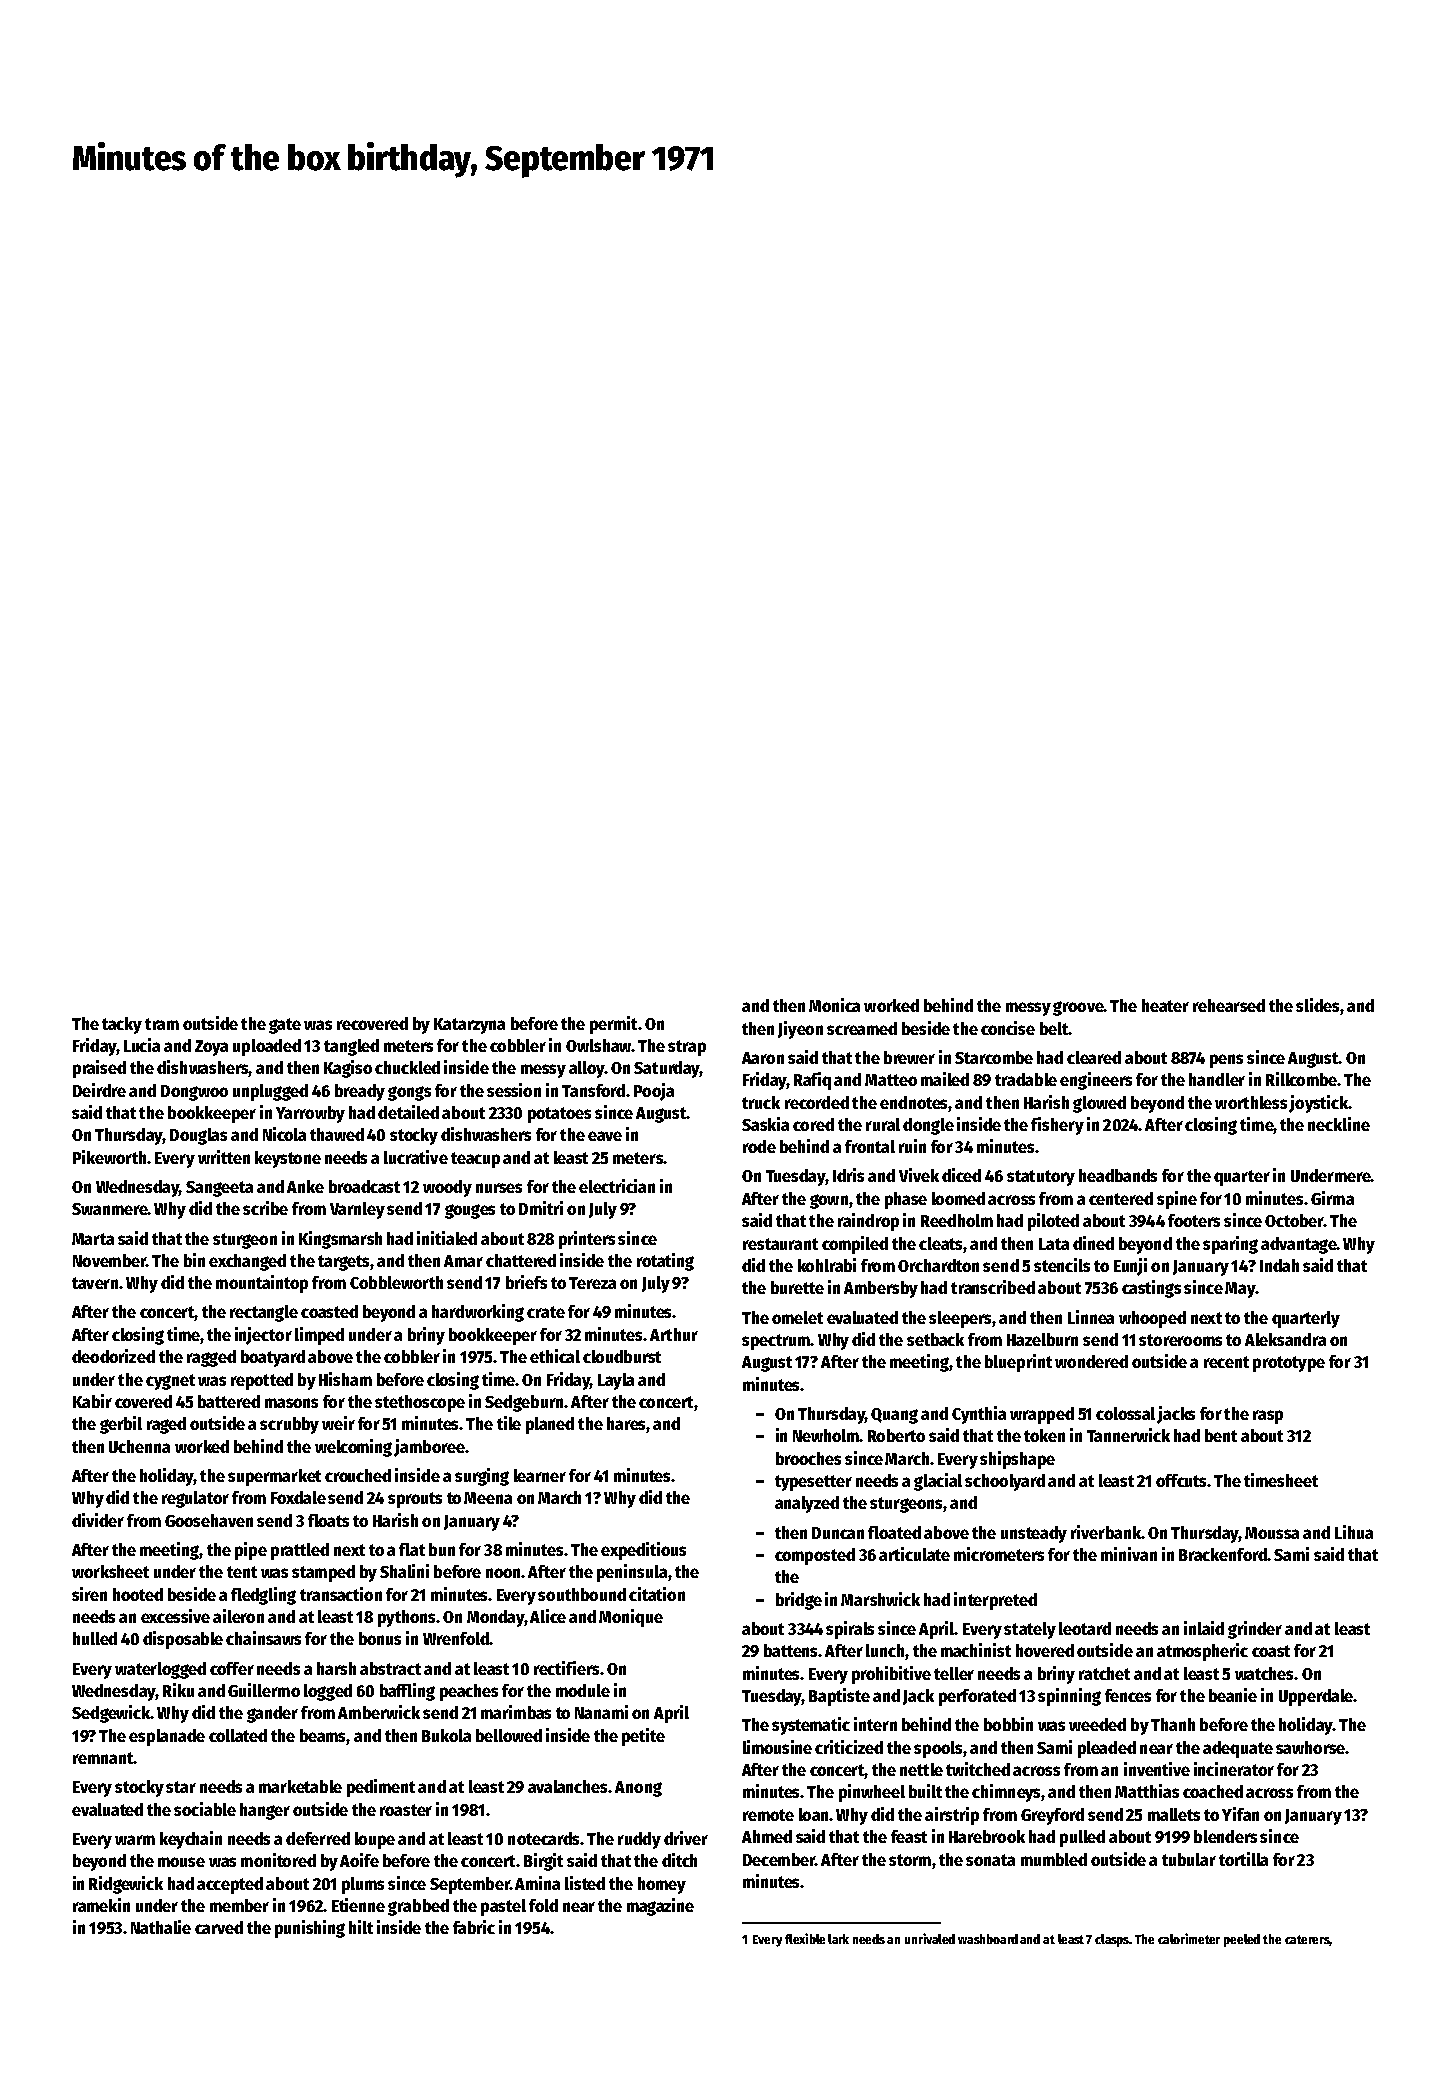  Describe the element at coordinates (345, 1379) in the page. I see `Hisham` at that location.
